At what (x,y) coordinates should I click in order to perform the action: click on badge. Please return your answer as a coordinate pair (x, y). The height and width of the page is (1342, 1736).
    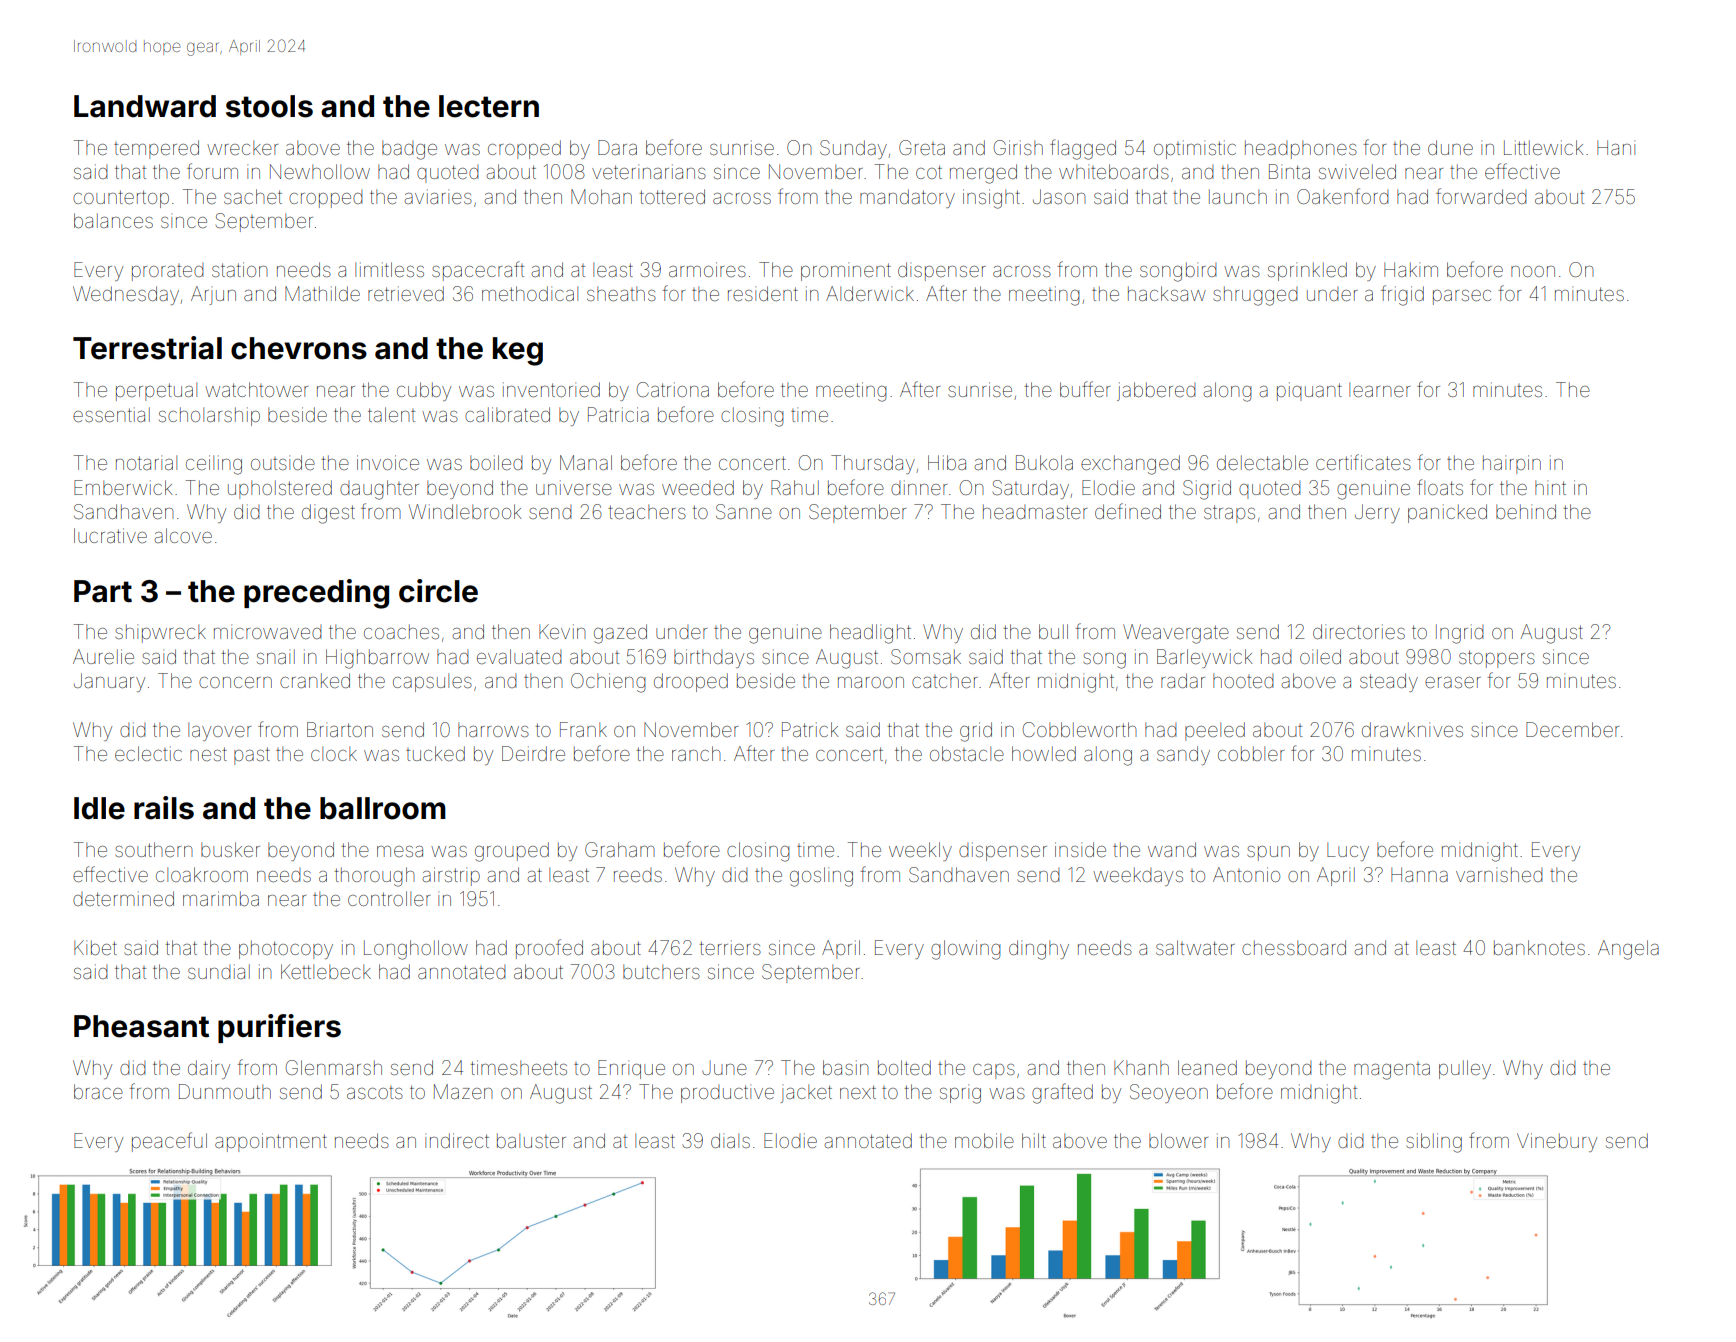
    Looking at the image, I should click on (409, 150).
